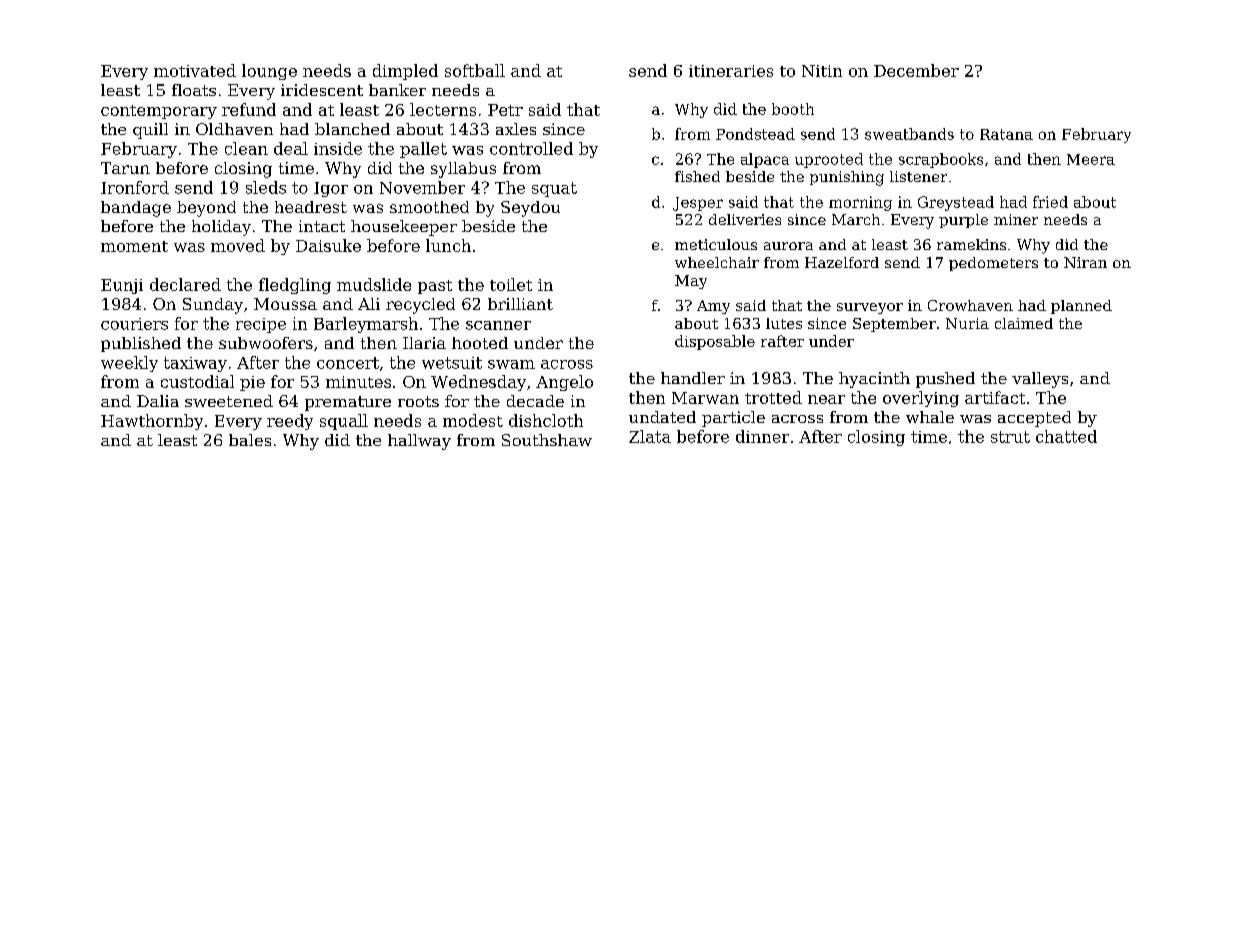 The width and height of the image is (1233, 952). What do you see at coordinates (1024, 323) in the image?
I see `claimed` at bounding box center [1024, 323].
